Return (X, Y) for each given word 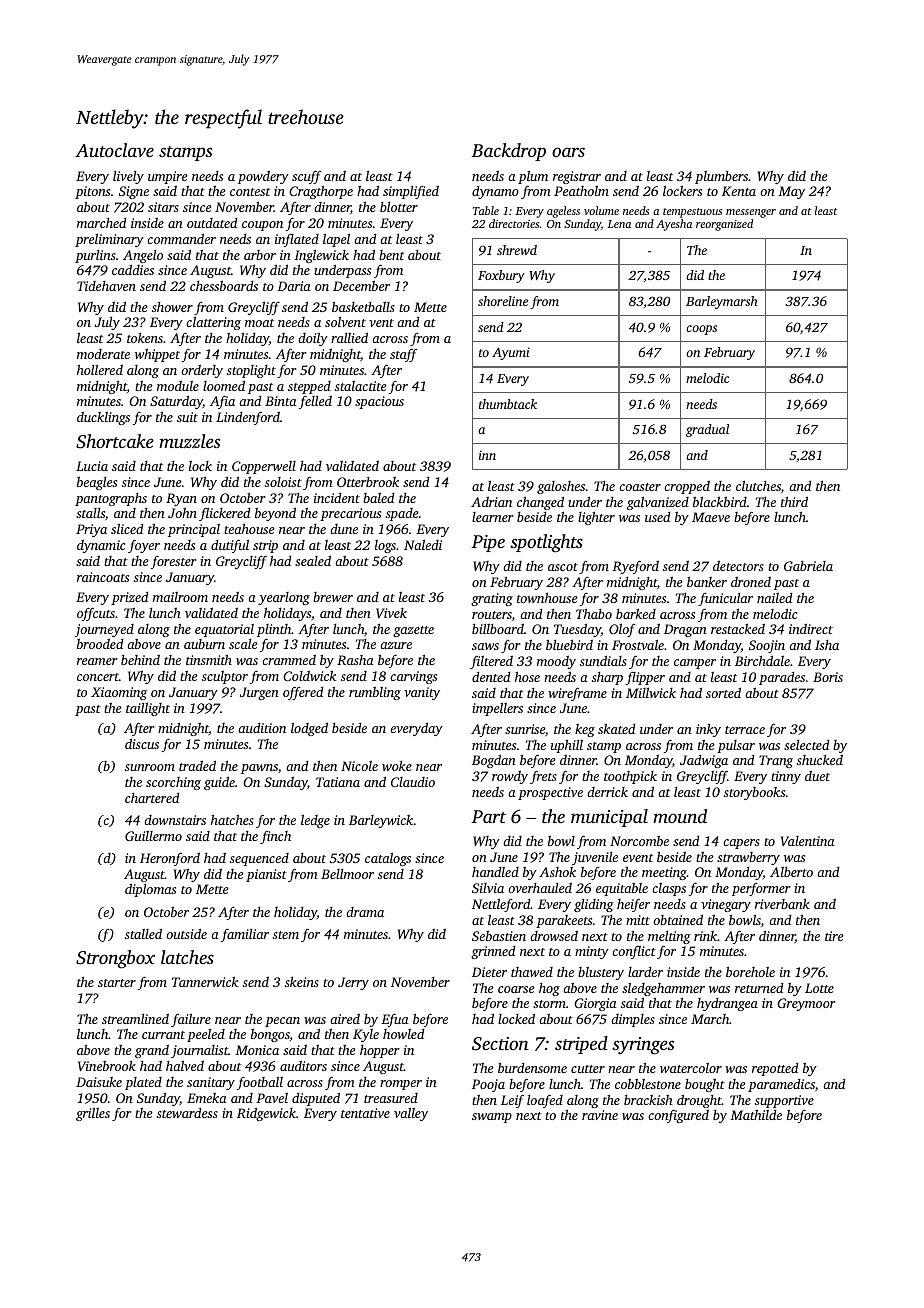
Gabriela (808, 566)
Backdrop (509, 152)
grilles (93, 1114)
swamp (492, 1118)
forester (174, 562)
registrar (577, 177)
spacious (379, 402)
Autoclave (114, 150)
